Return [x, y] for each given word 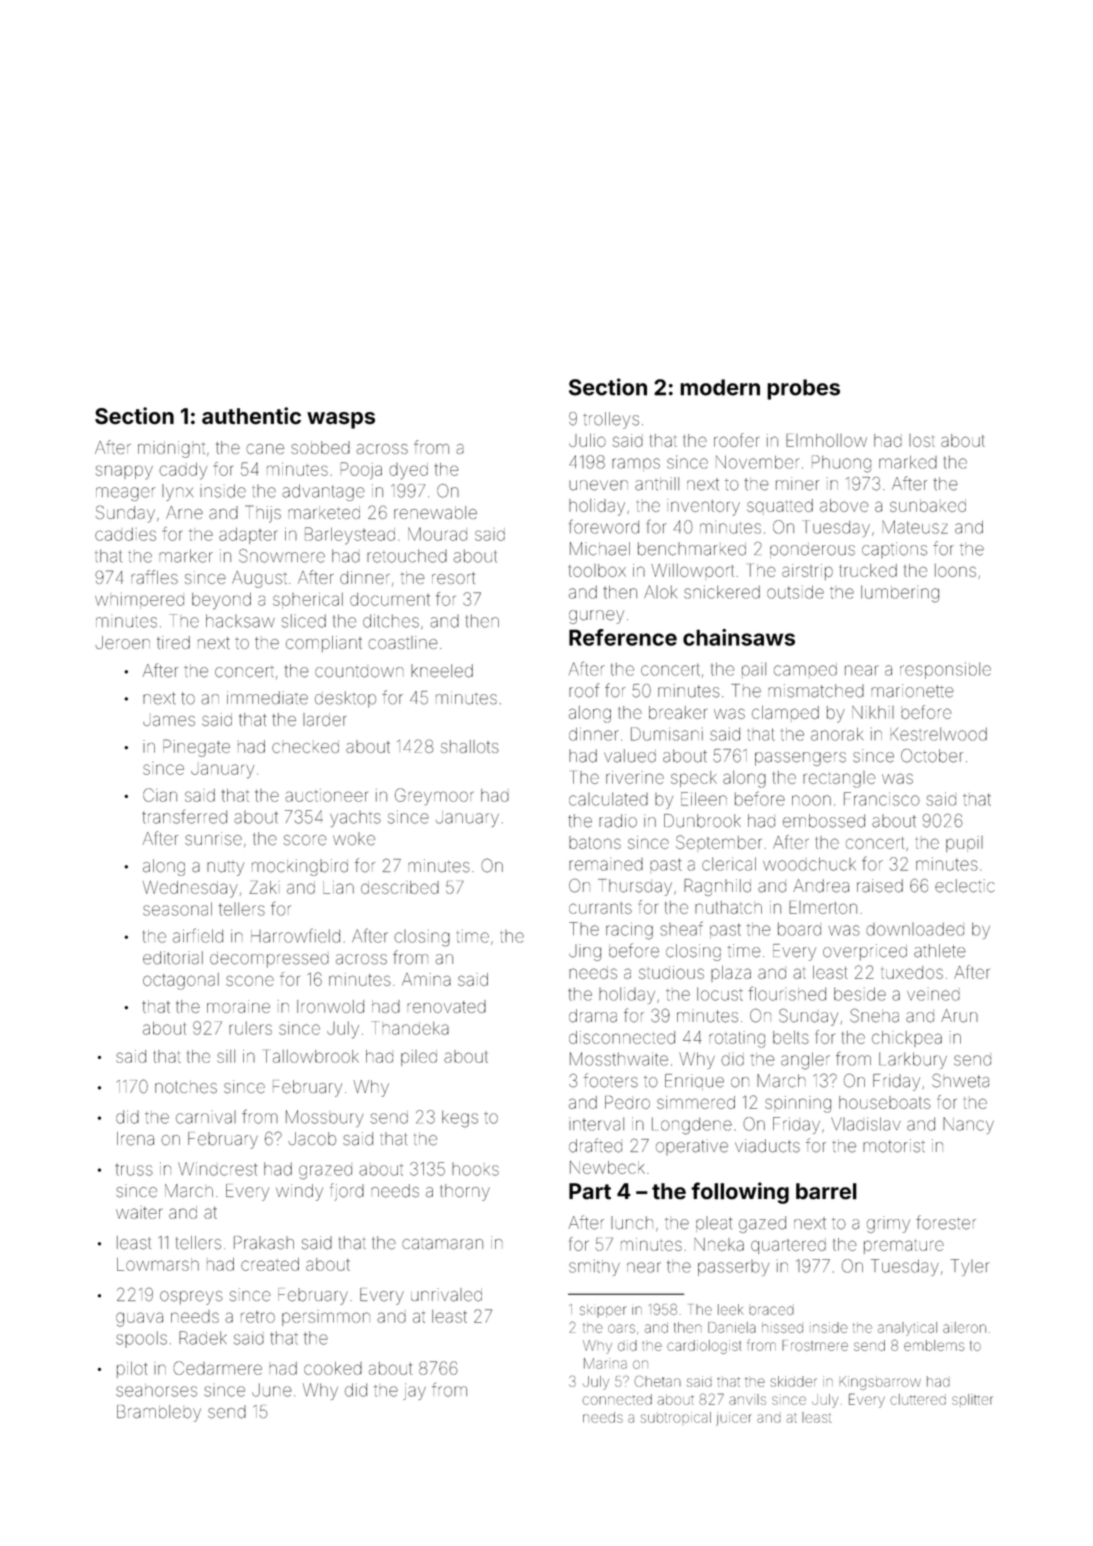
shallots [470, 746]
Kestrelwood [939, 734]
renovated [446, 1006]
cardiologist [704, 1347]
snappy [124, 472]
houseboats [885, 1102]
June [272, 1390]
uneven [598, 485]
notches [186, 1087]
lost [922, 440]
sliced [304, 621]
